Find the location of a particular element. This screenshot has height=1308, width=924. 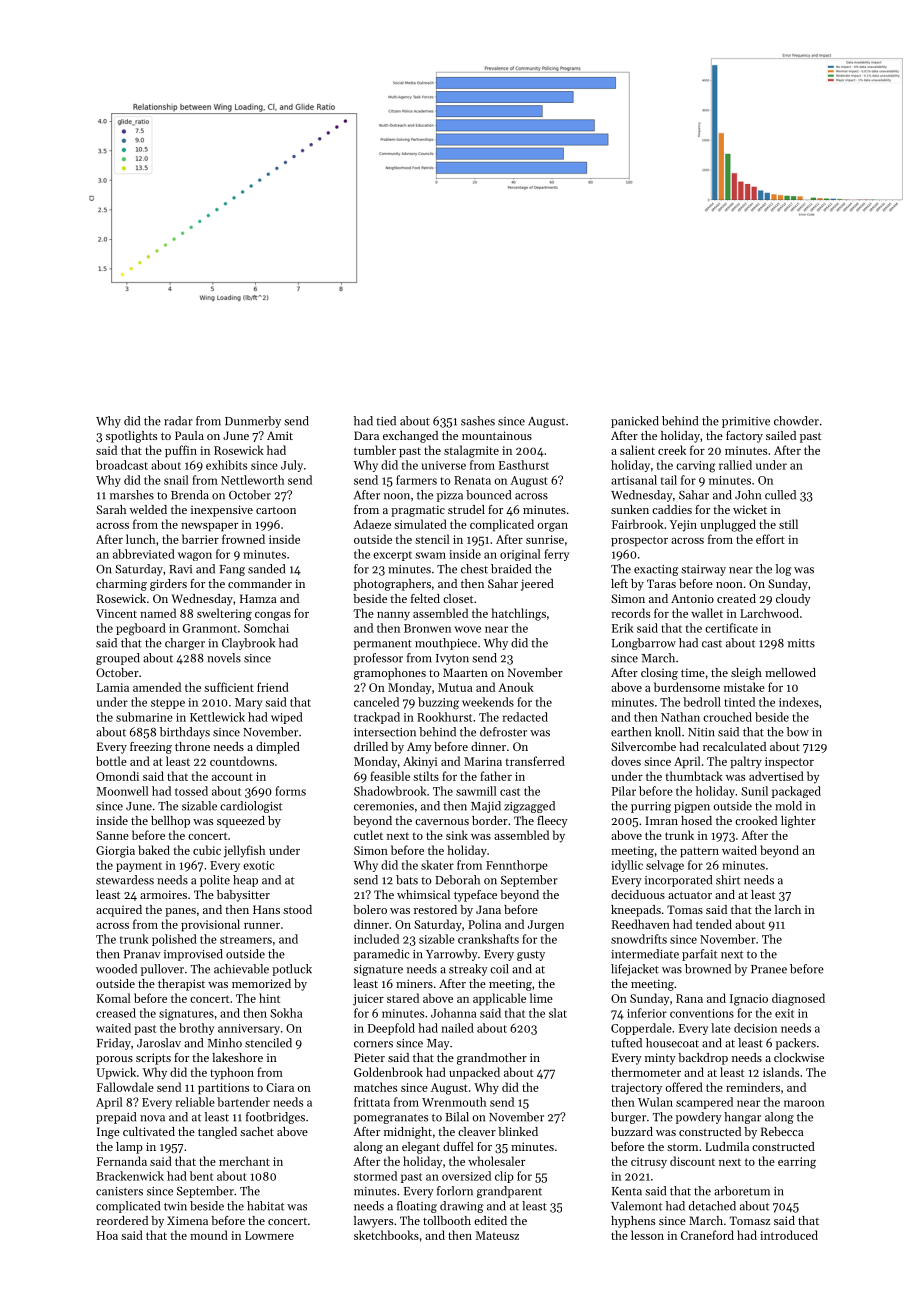

Majid is located at coordinates (486, 807).
